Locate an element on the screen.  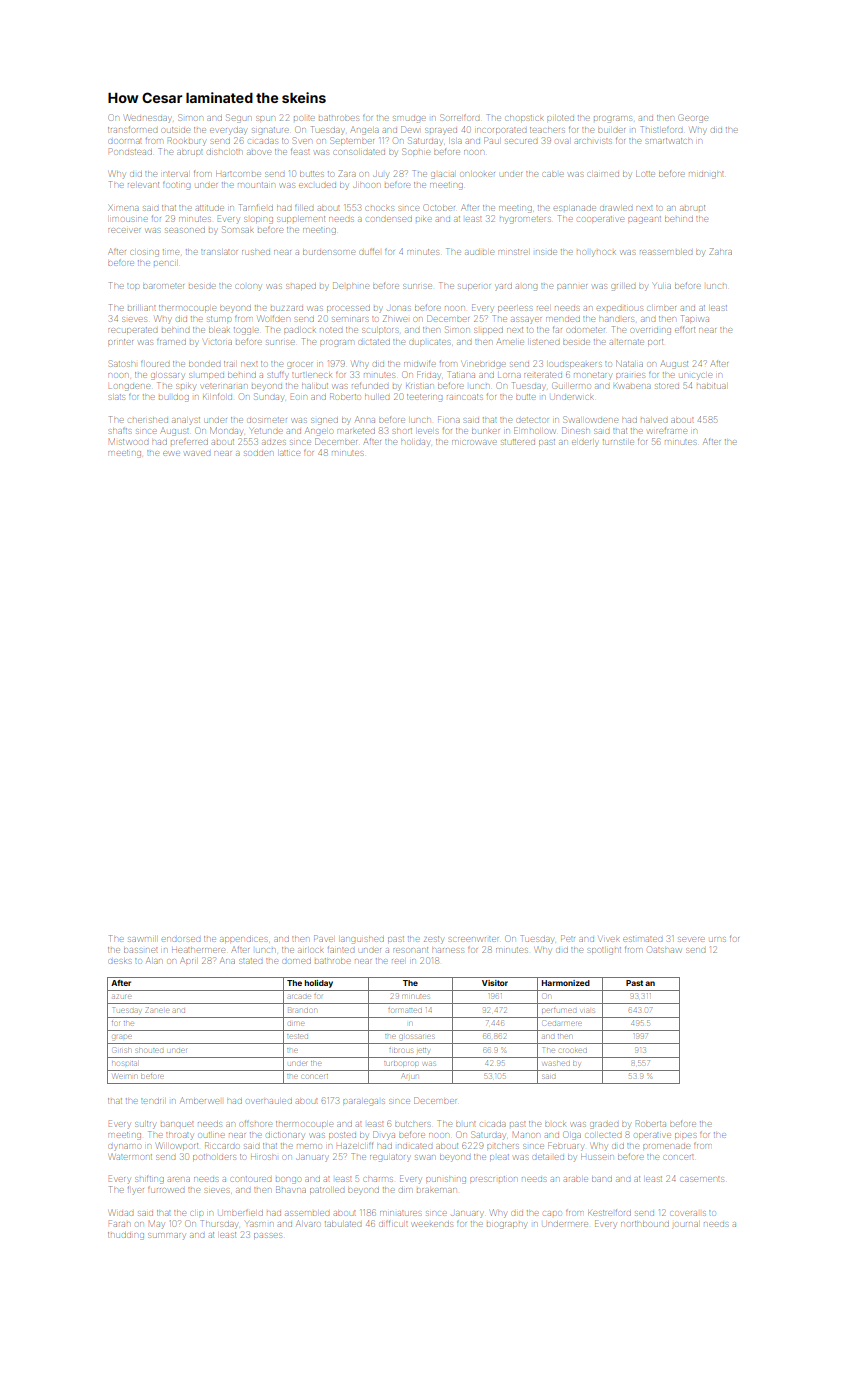
Mistwood is located at coordinates (128, 441).
